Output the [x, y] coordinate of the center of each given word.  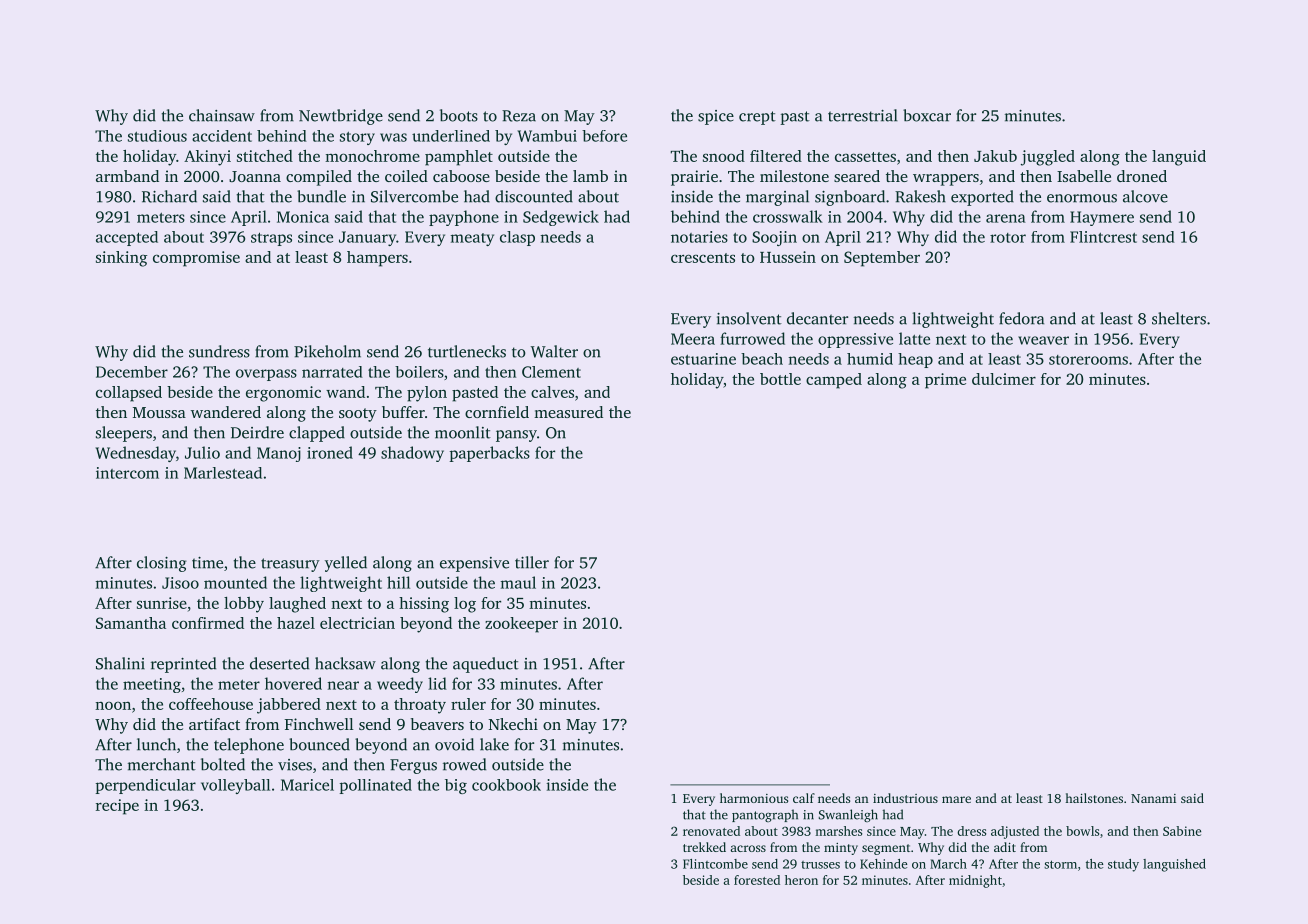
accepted [127, 238]
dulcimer [1004, 379]
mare [956, 799]
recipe [117, 807]
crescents [703, 258]
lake [494, 744]
